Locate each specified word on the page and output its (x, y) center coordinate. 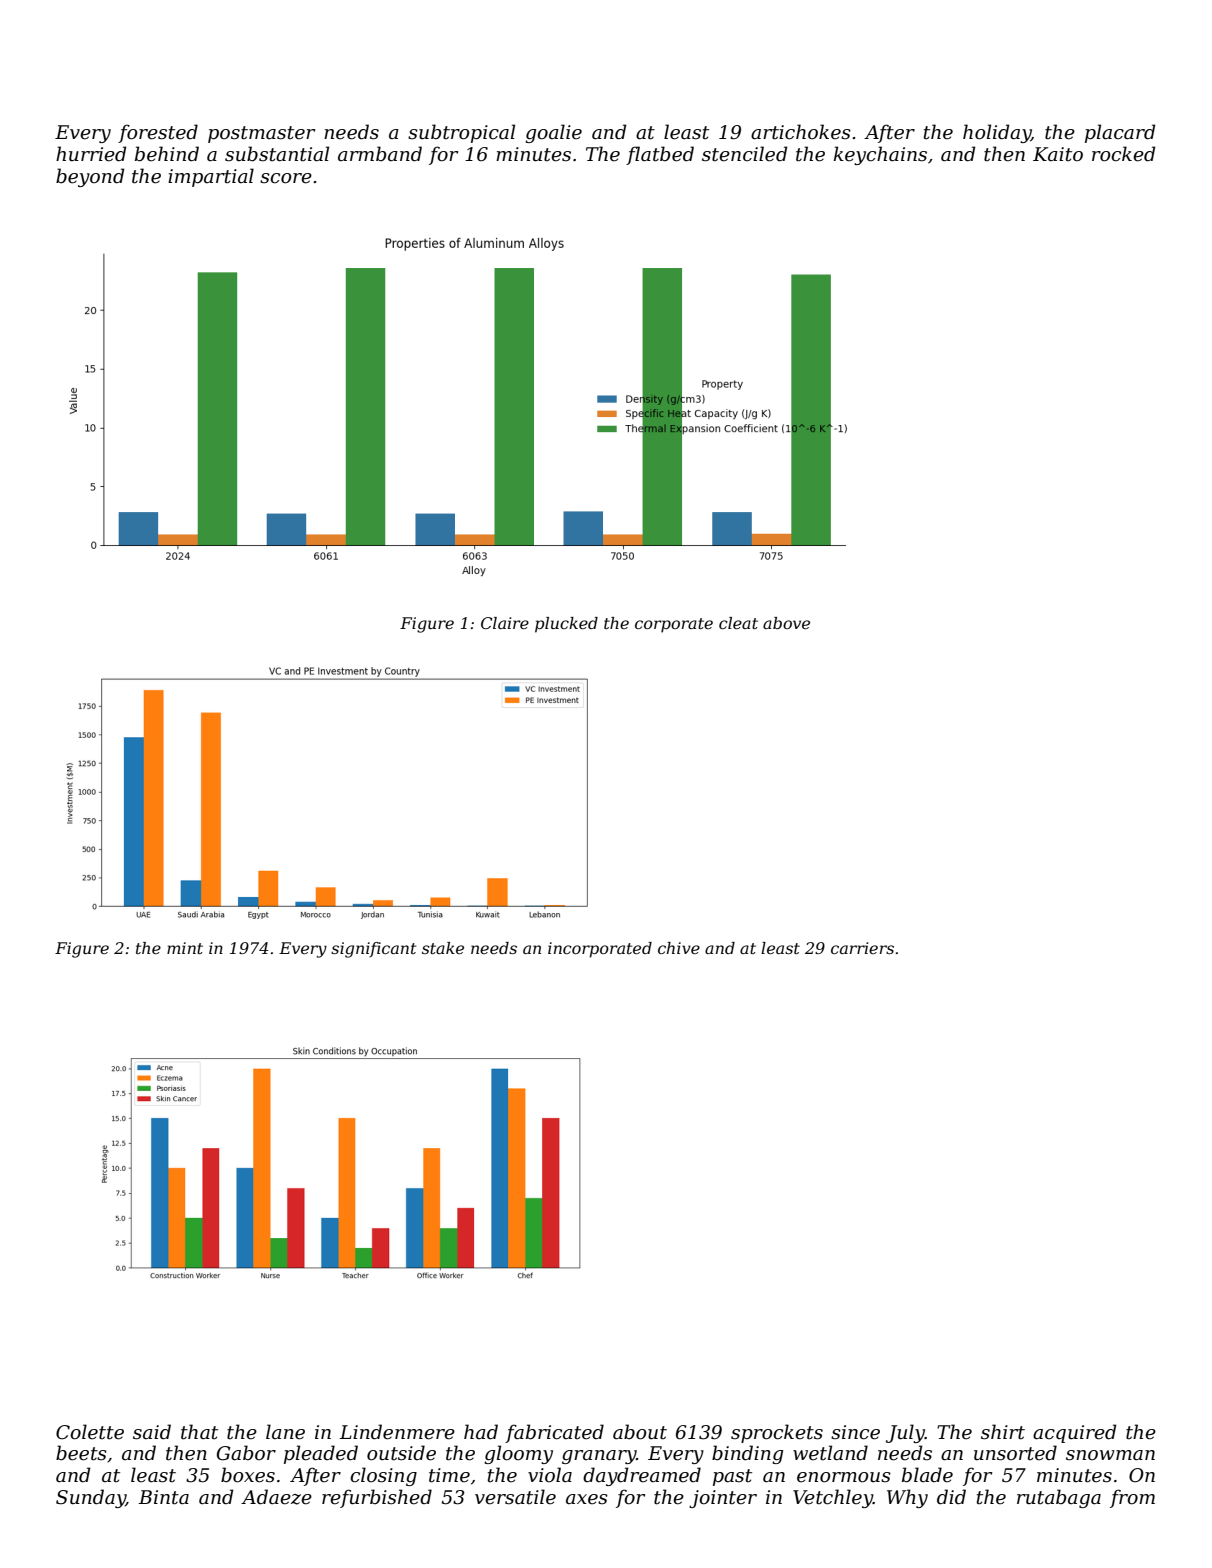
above (786, 623)
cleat (738, 623)
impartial (211, 177)
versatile (515, 1497)
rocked (1123, 154)
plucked (566, 625)
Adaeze (276, 1497)
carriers (862, 948)
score (286, 178)
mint (185, 948)
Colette (90, 1432)
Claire (505, 623)
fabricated (554, 1433)
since (855, 1432)
